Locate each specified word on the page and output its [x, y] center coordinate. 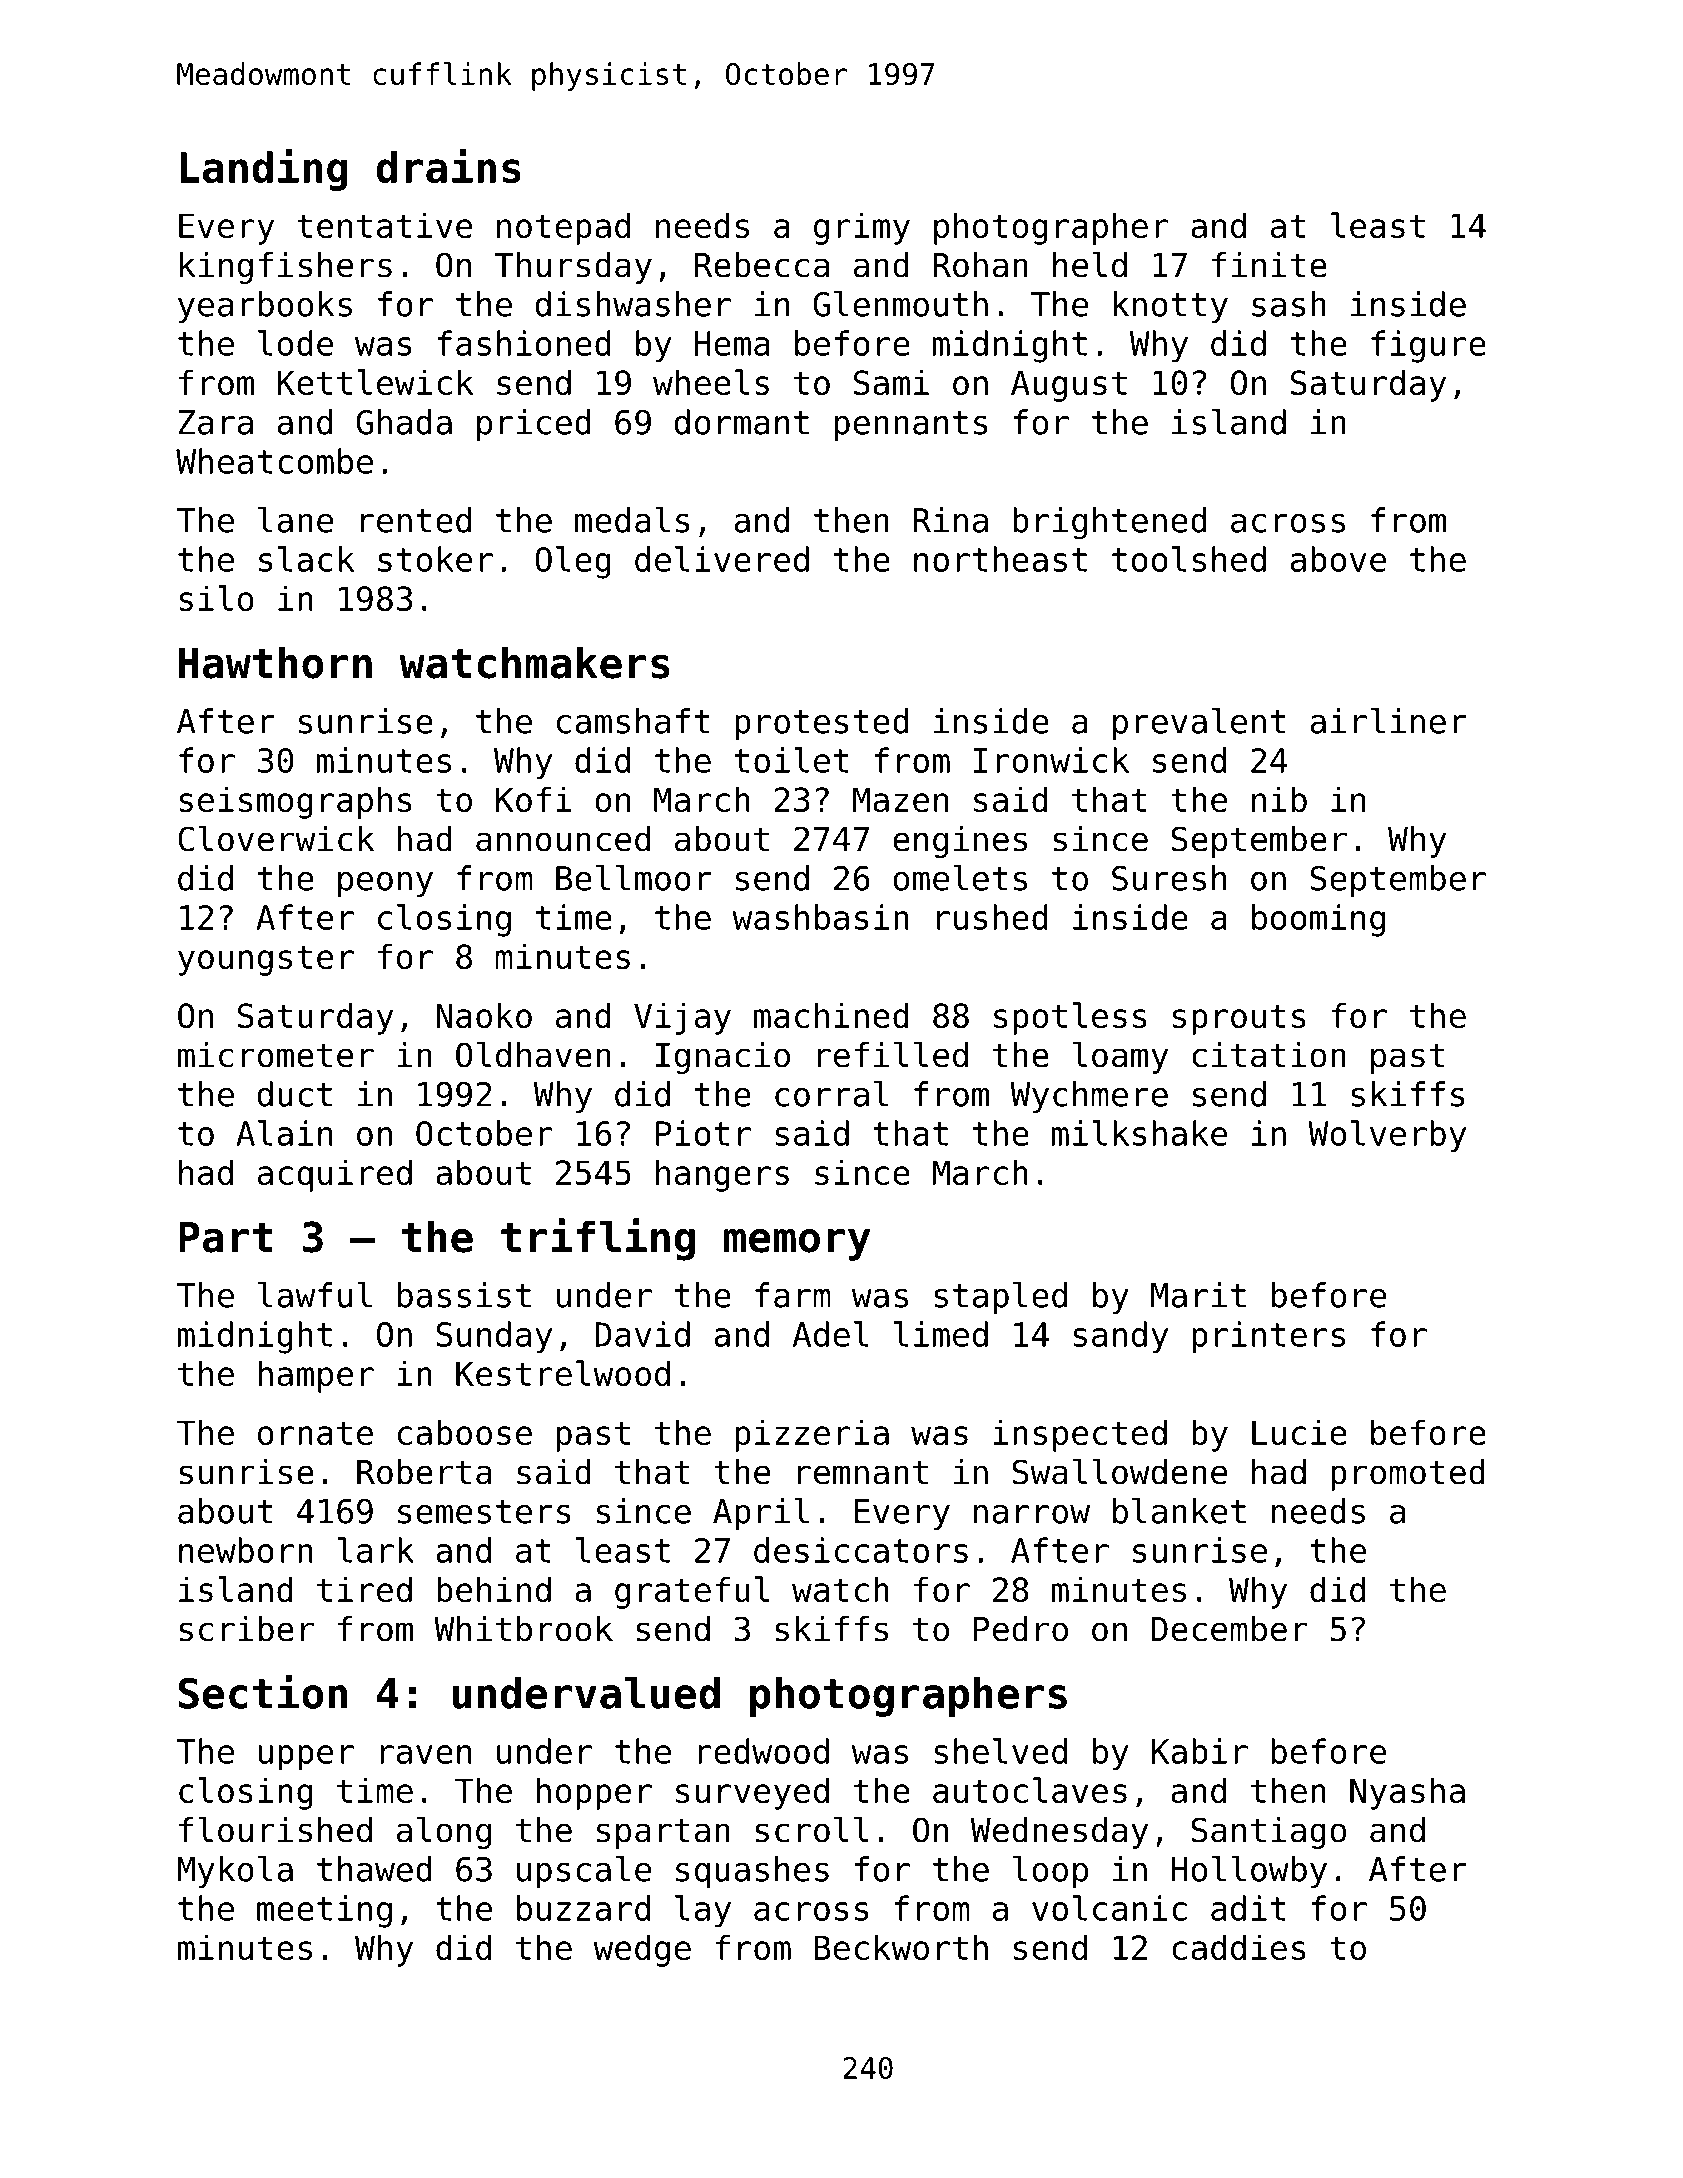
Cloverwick [276, 838]
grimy [862, 228]
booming [1318, 920]
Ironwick [1051, 760]
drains [449, 166]
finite [1269, 265]
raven [426, 1754]
